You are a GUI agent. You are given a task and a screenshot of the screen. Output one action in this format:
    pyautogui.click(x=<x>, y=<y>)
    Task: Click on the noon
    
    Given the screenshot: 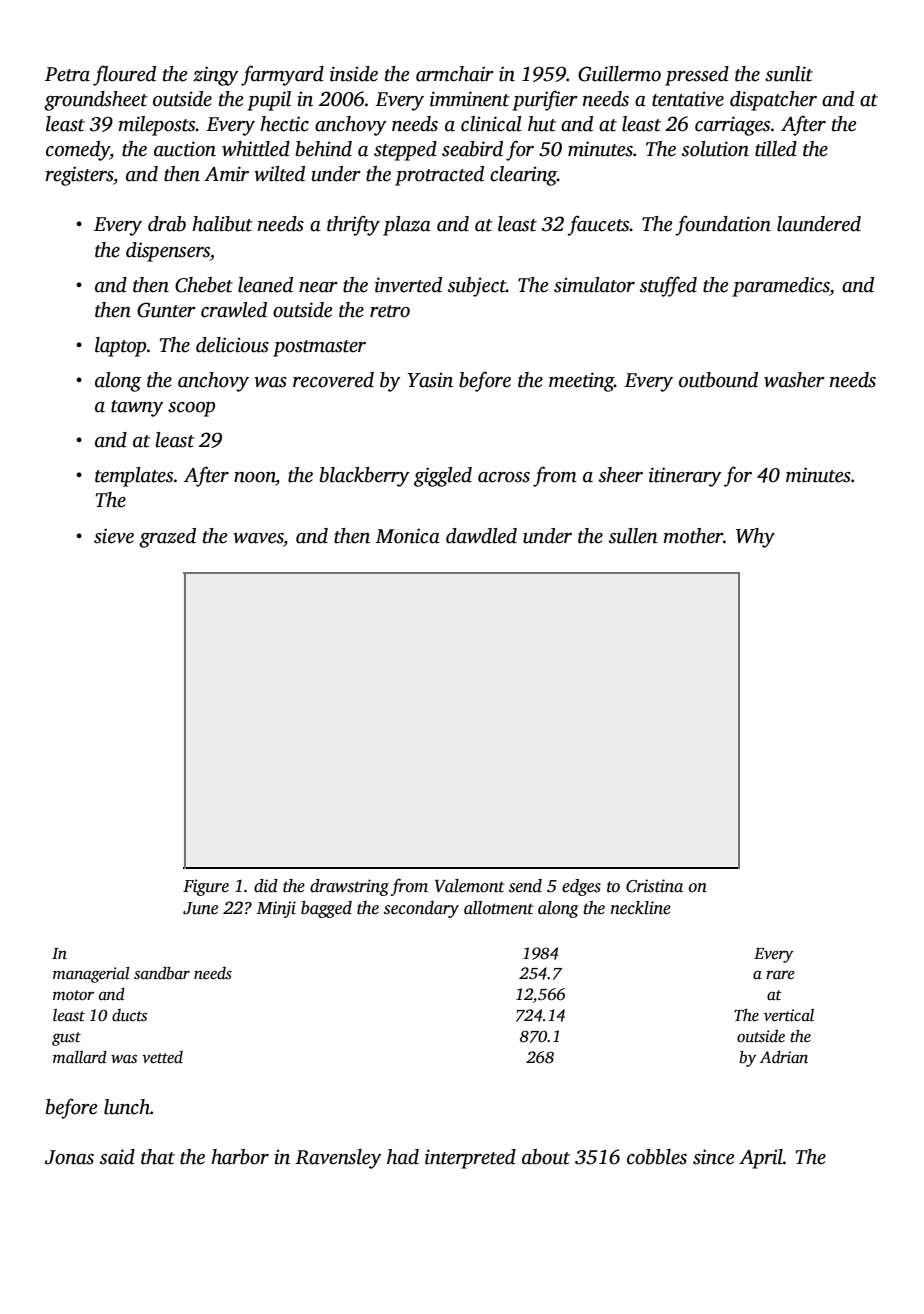 What is the action you would take?
    pyautogui.click(x=255, y=478)
